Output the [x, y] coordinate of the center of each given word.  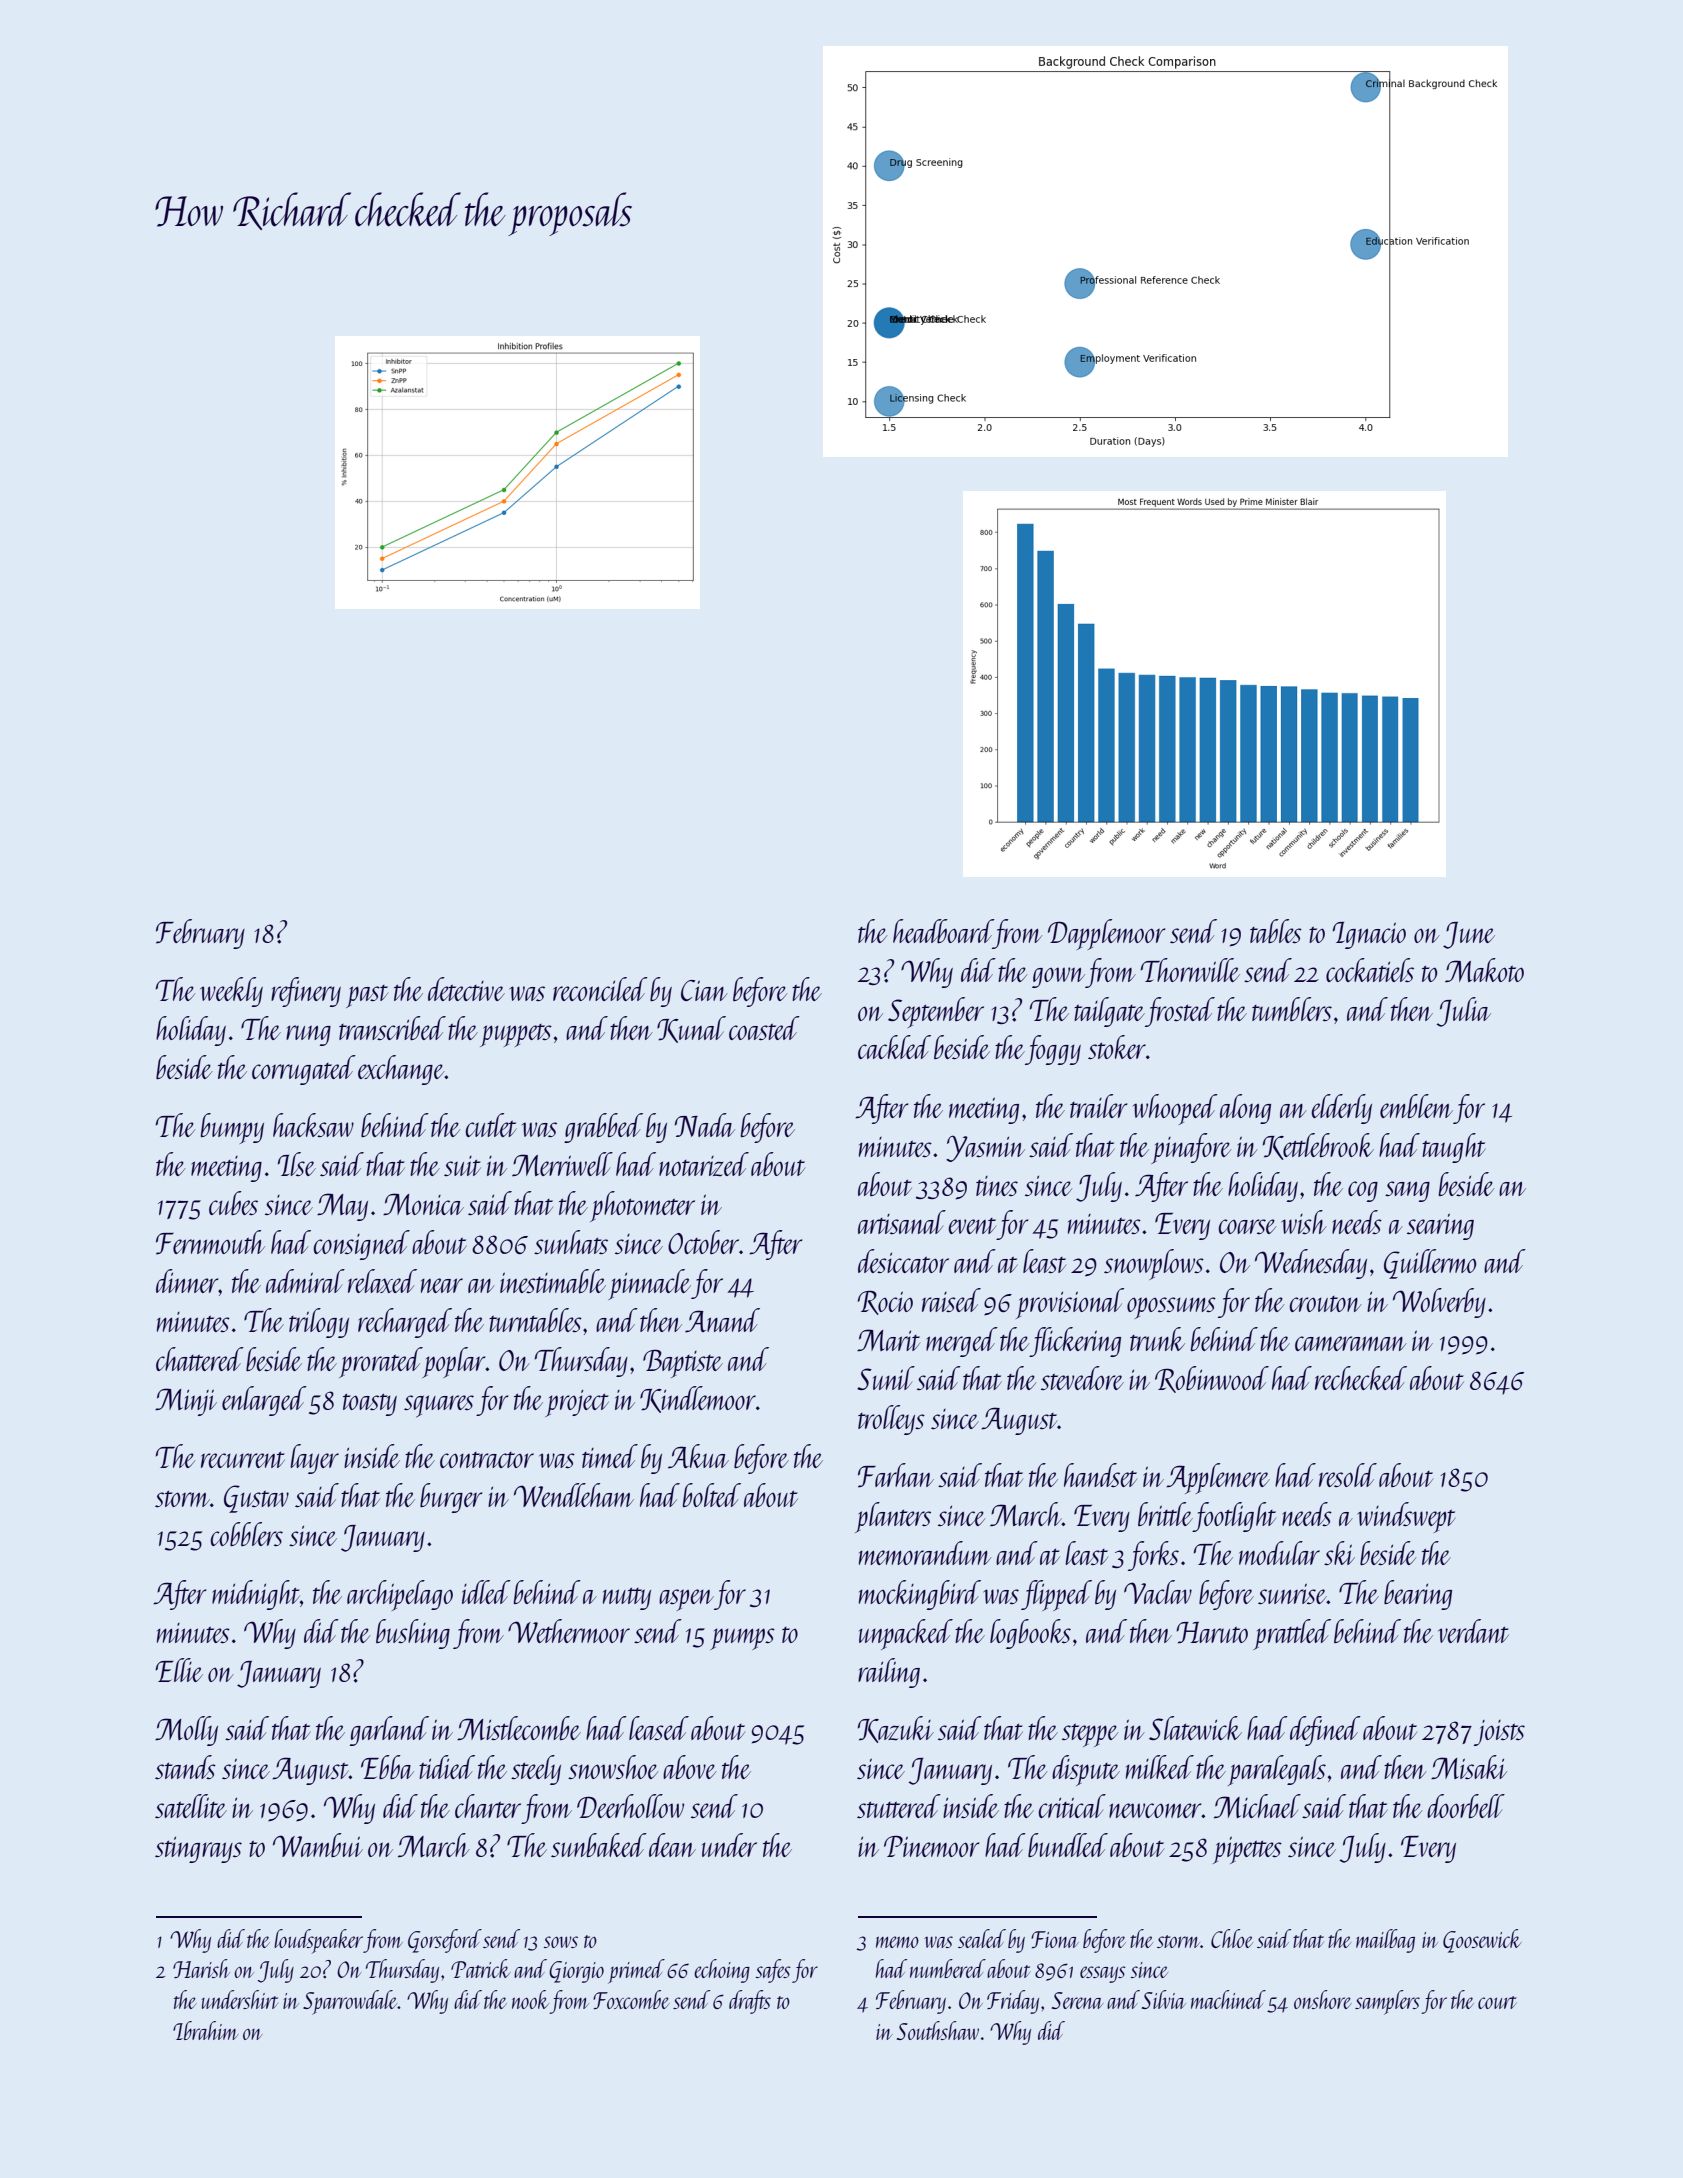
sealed [982, 1938]
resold [1348, 1475]
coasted [764, 1028]
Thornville [1190, 970]
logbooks [1030, 1634]
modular [1279, 1553]
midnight [256, 1595]
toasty [370, 1404]
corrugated [304, 1070]
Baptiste [683, 1363]
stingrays [198, 1849]
